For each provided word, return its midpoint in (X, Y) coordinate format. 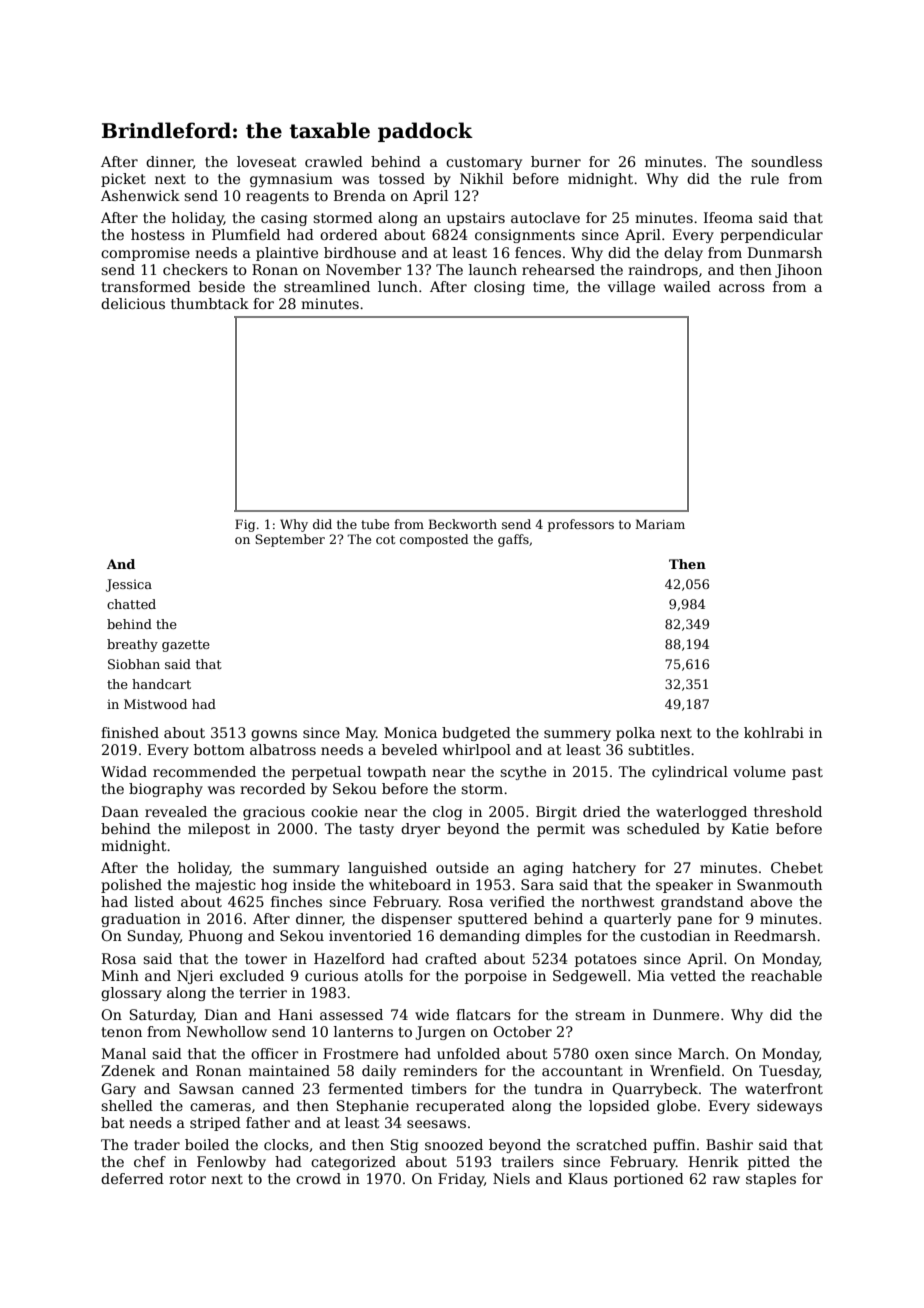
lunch (398, 286)
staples (771, 1180)
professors (581, 525)
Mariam (660, 524)
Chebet (797, 867)
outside (462, 867)
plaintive (287, 254)
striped (215, 1124)
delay (683, 254)
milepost (219, 830)
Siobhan (134, 664)
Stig (404, 1146)
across (742, 288)
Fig (245, 525)
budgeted (476, 734)
